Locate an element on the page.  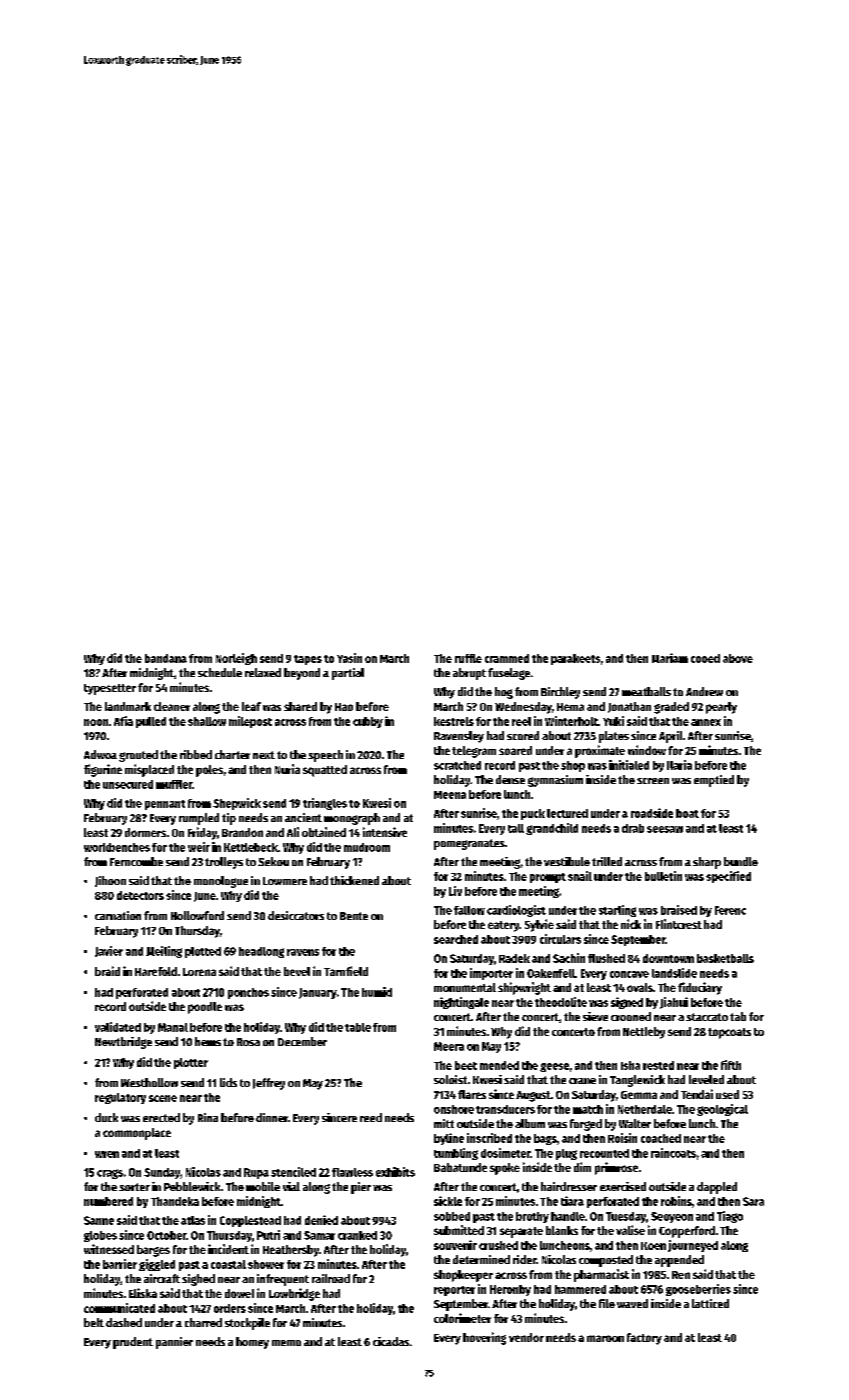
gooseberries is located at coordinates (698, 1290).
